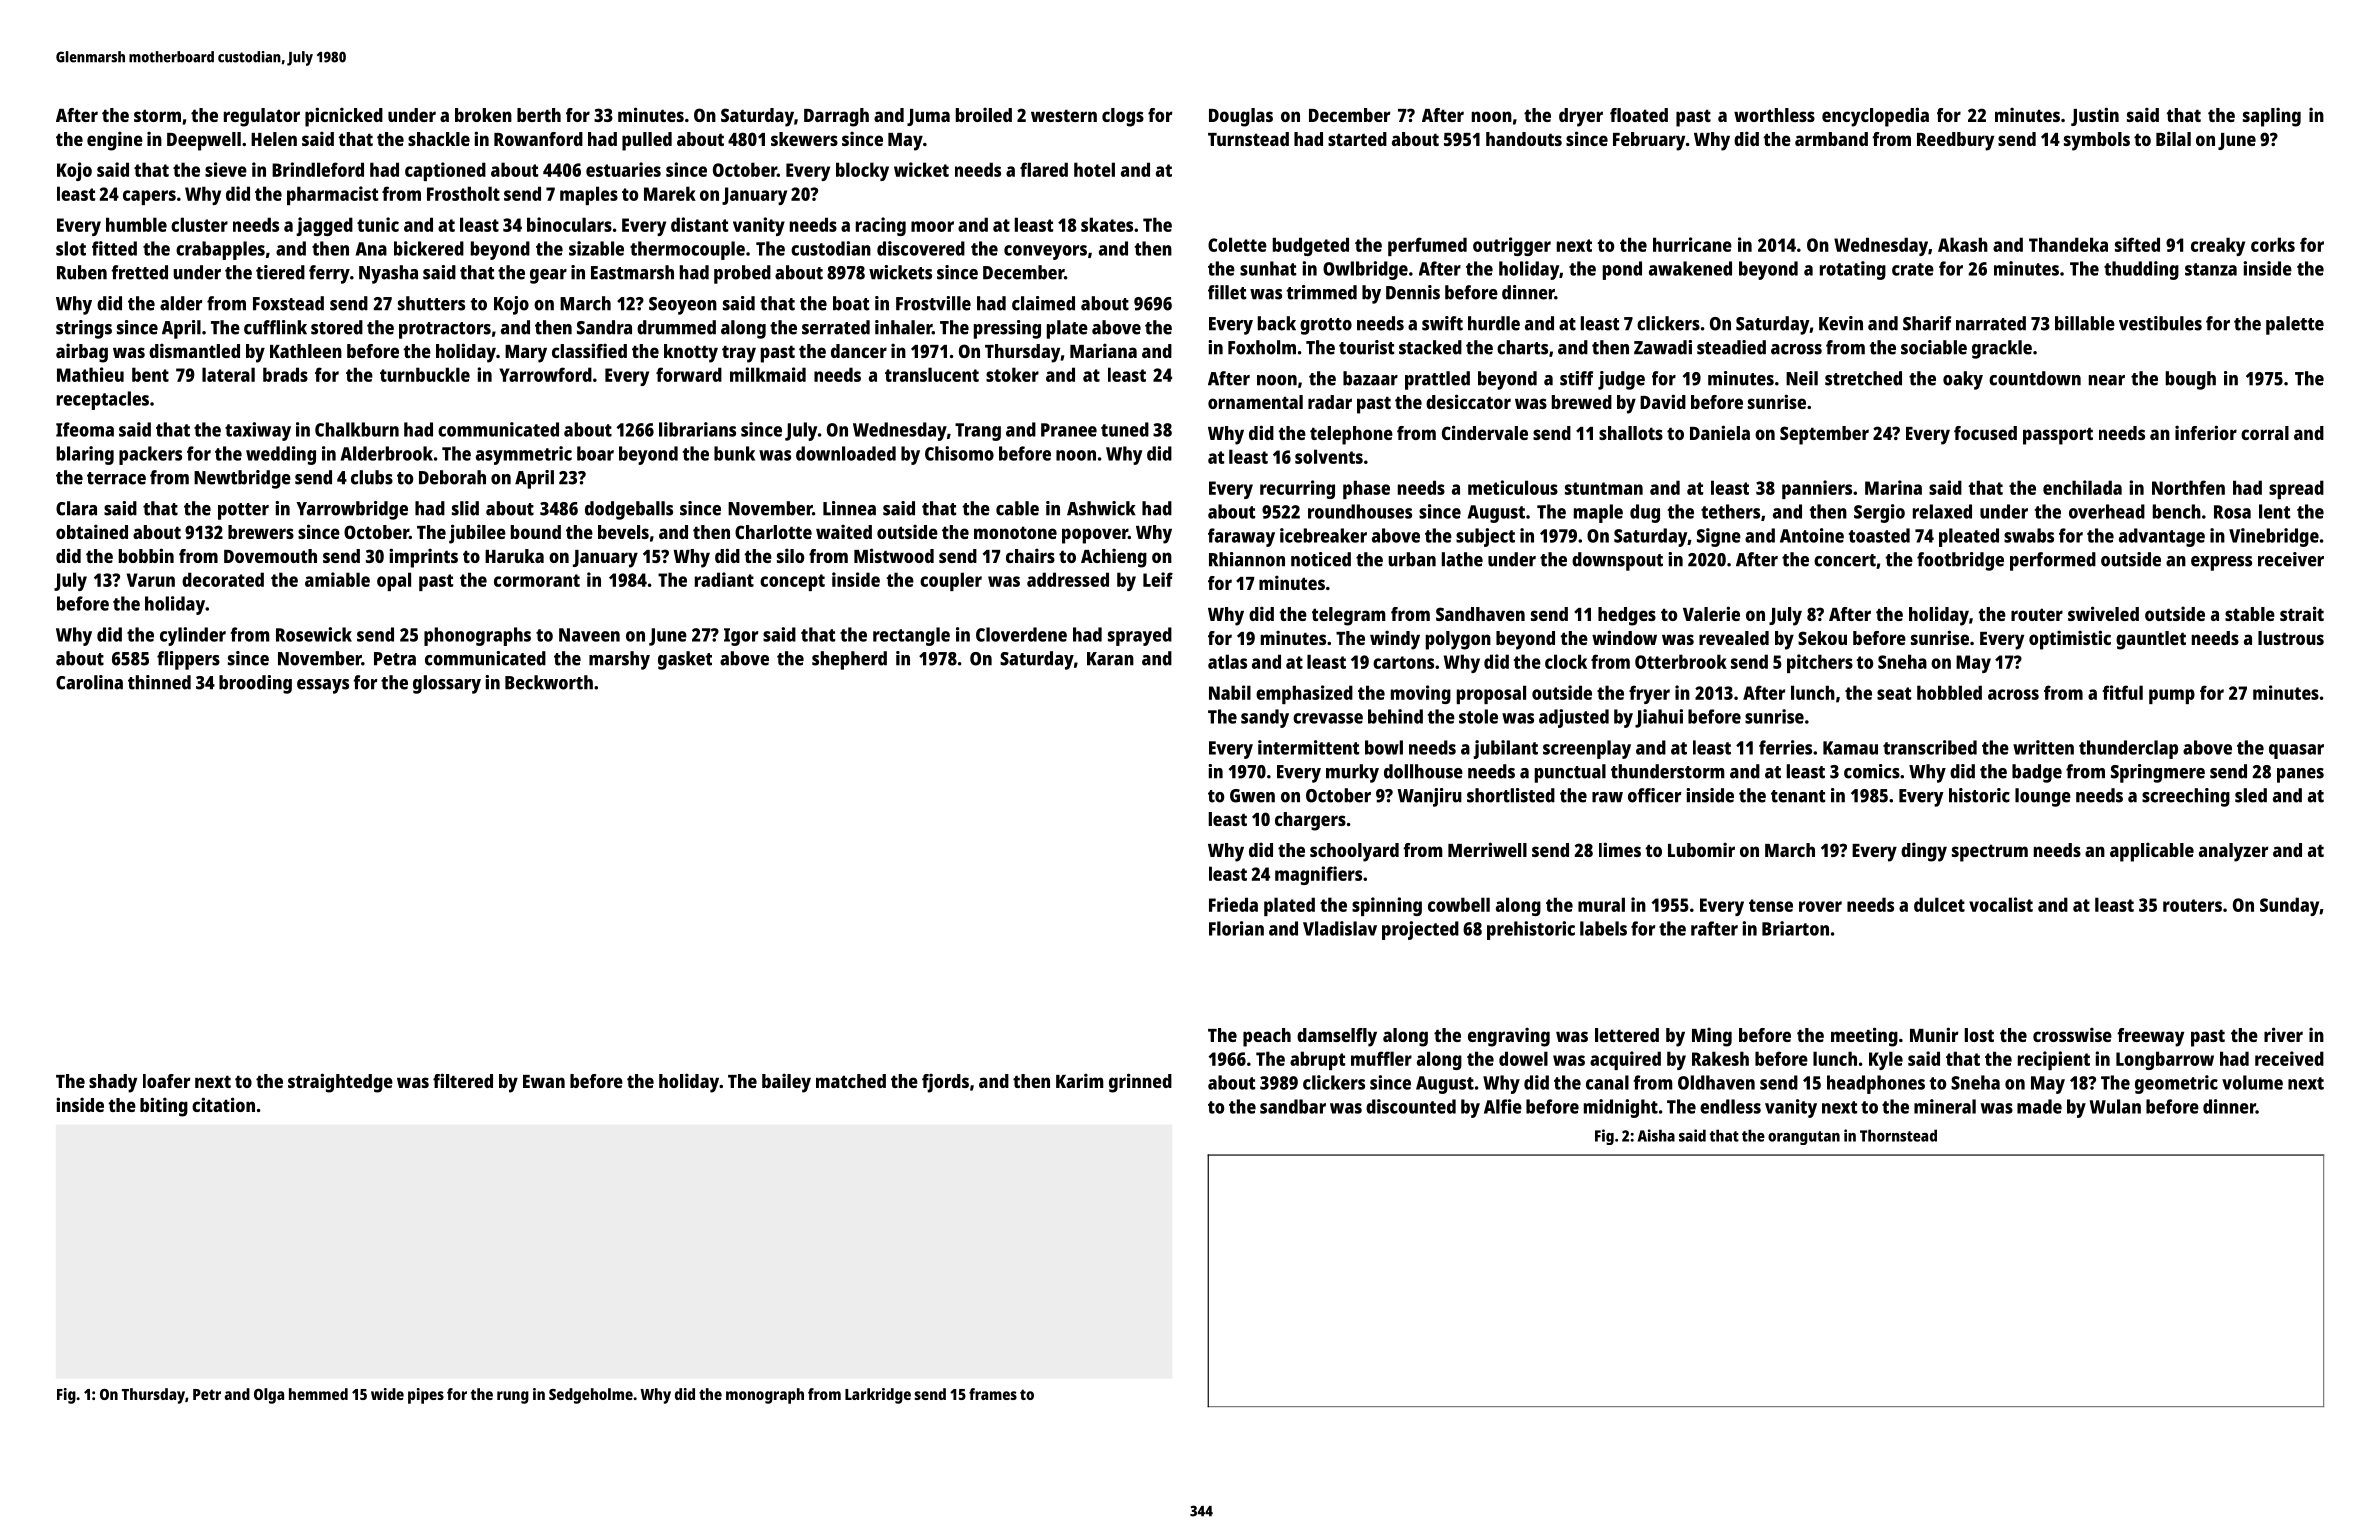 The image size is (2380, 1540). What do you see at coordinates (2141, 270) in the screenshot?
I see `thudding` at bounding box center [2141, 270].
